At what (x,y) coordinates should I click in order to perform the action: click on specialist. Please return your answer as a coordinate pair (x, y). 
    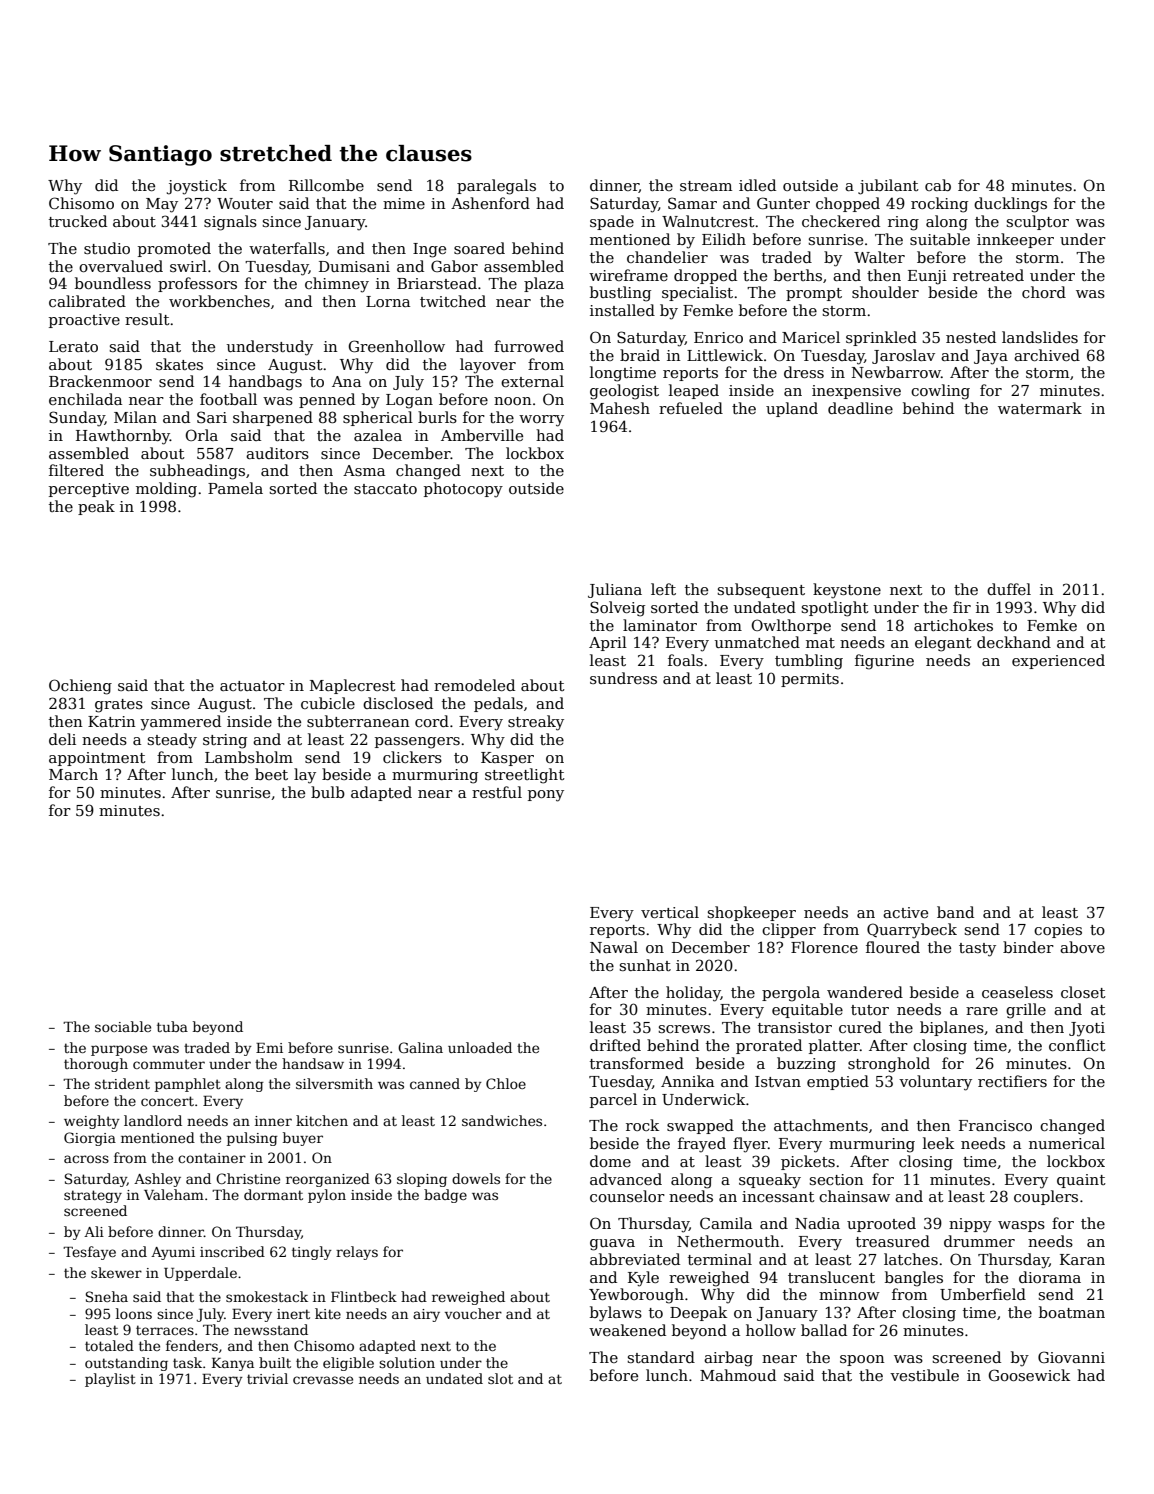
    Looking at the image, I should click on (697, 293).
